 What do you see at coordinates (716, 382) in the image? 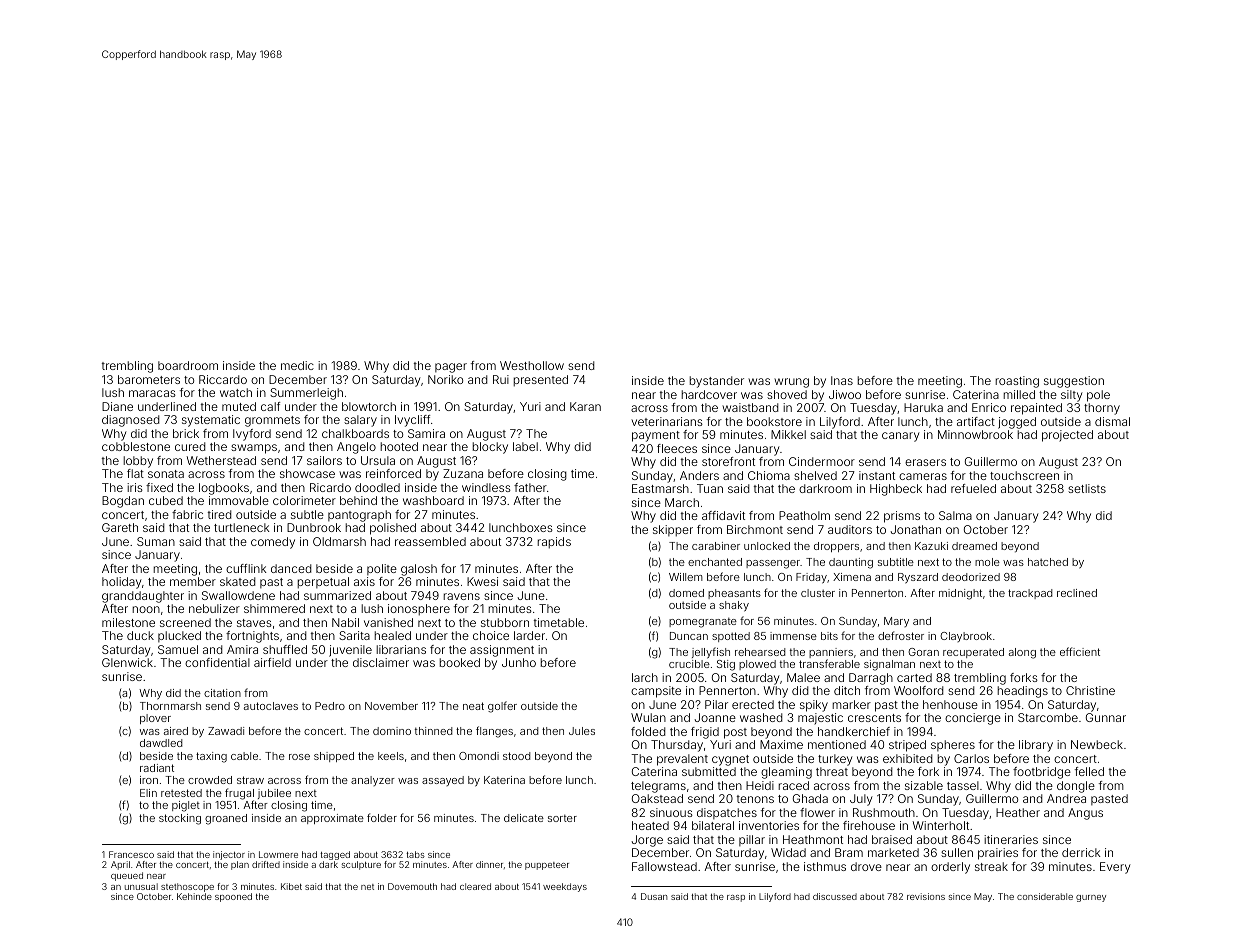
I see `bystander` at bounding box center [716, 382].
